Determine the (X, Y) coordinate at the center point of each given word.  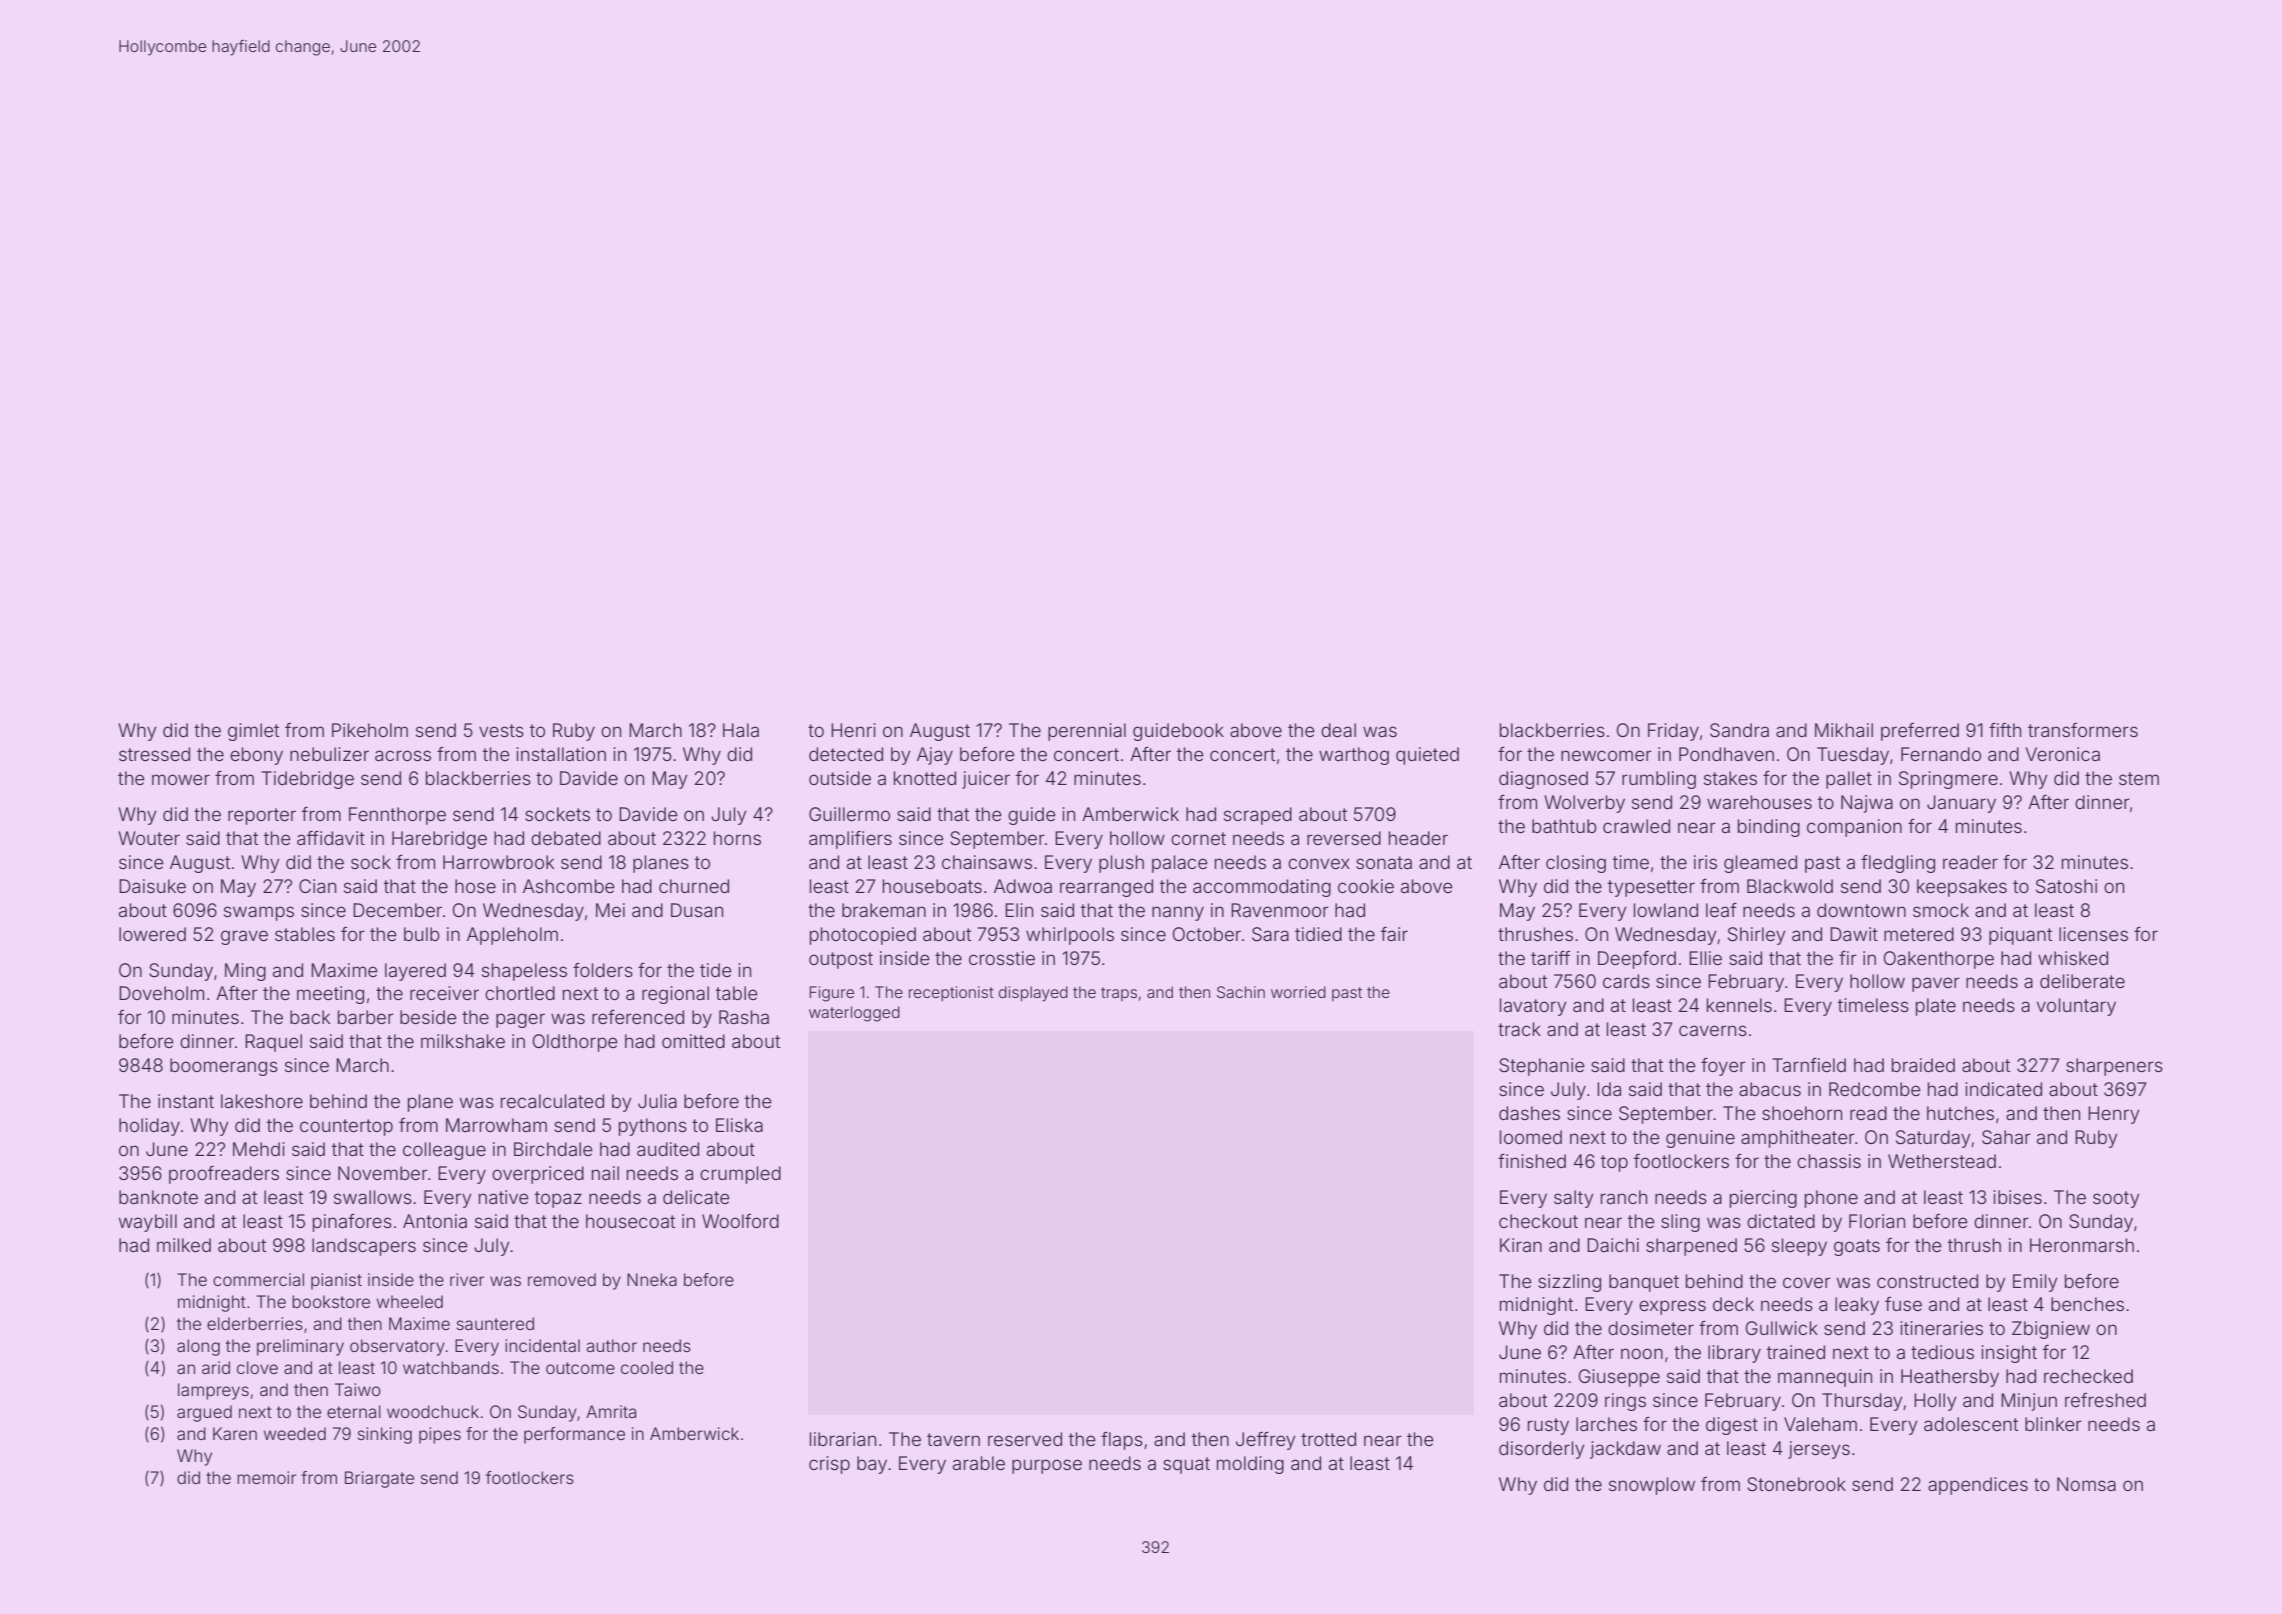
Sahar (2006, 1137)
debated (566, 838)
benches (2087, 1304)
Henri (853, 730)
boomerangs (224, 1067)
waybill (148, 1223)
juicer (986, 780)
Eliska (739, 1125)
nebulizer (329, 754)
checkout (1538, 1221)
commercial (258, 1279)
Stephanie (1542, 1067)
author (611, 1345)
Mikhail (1844, 730)
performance (574, 1435)
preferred (1920, 732)
